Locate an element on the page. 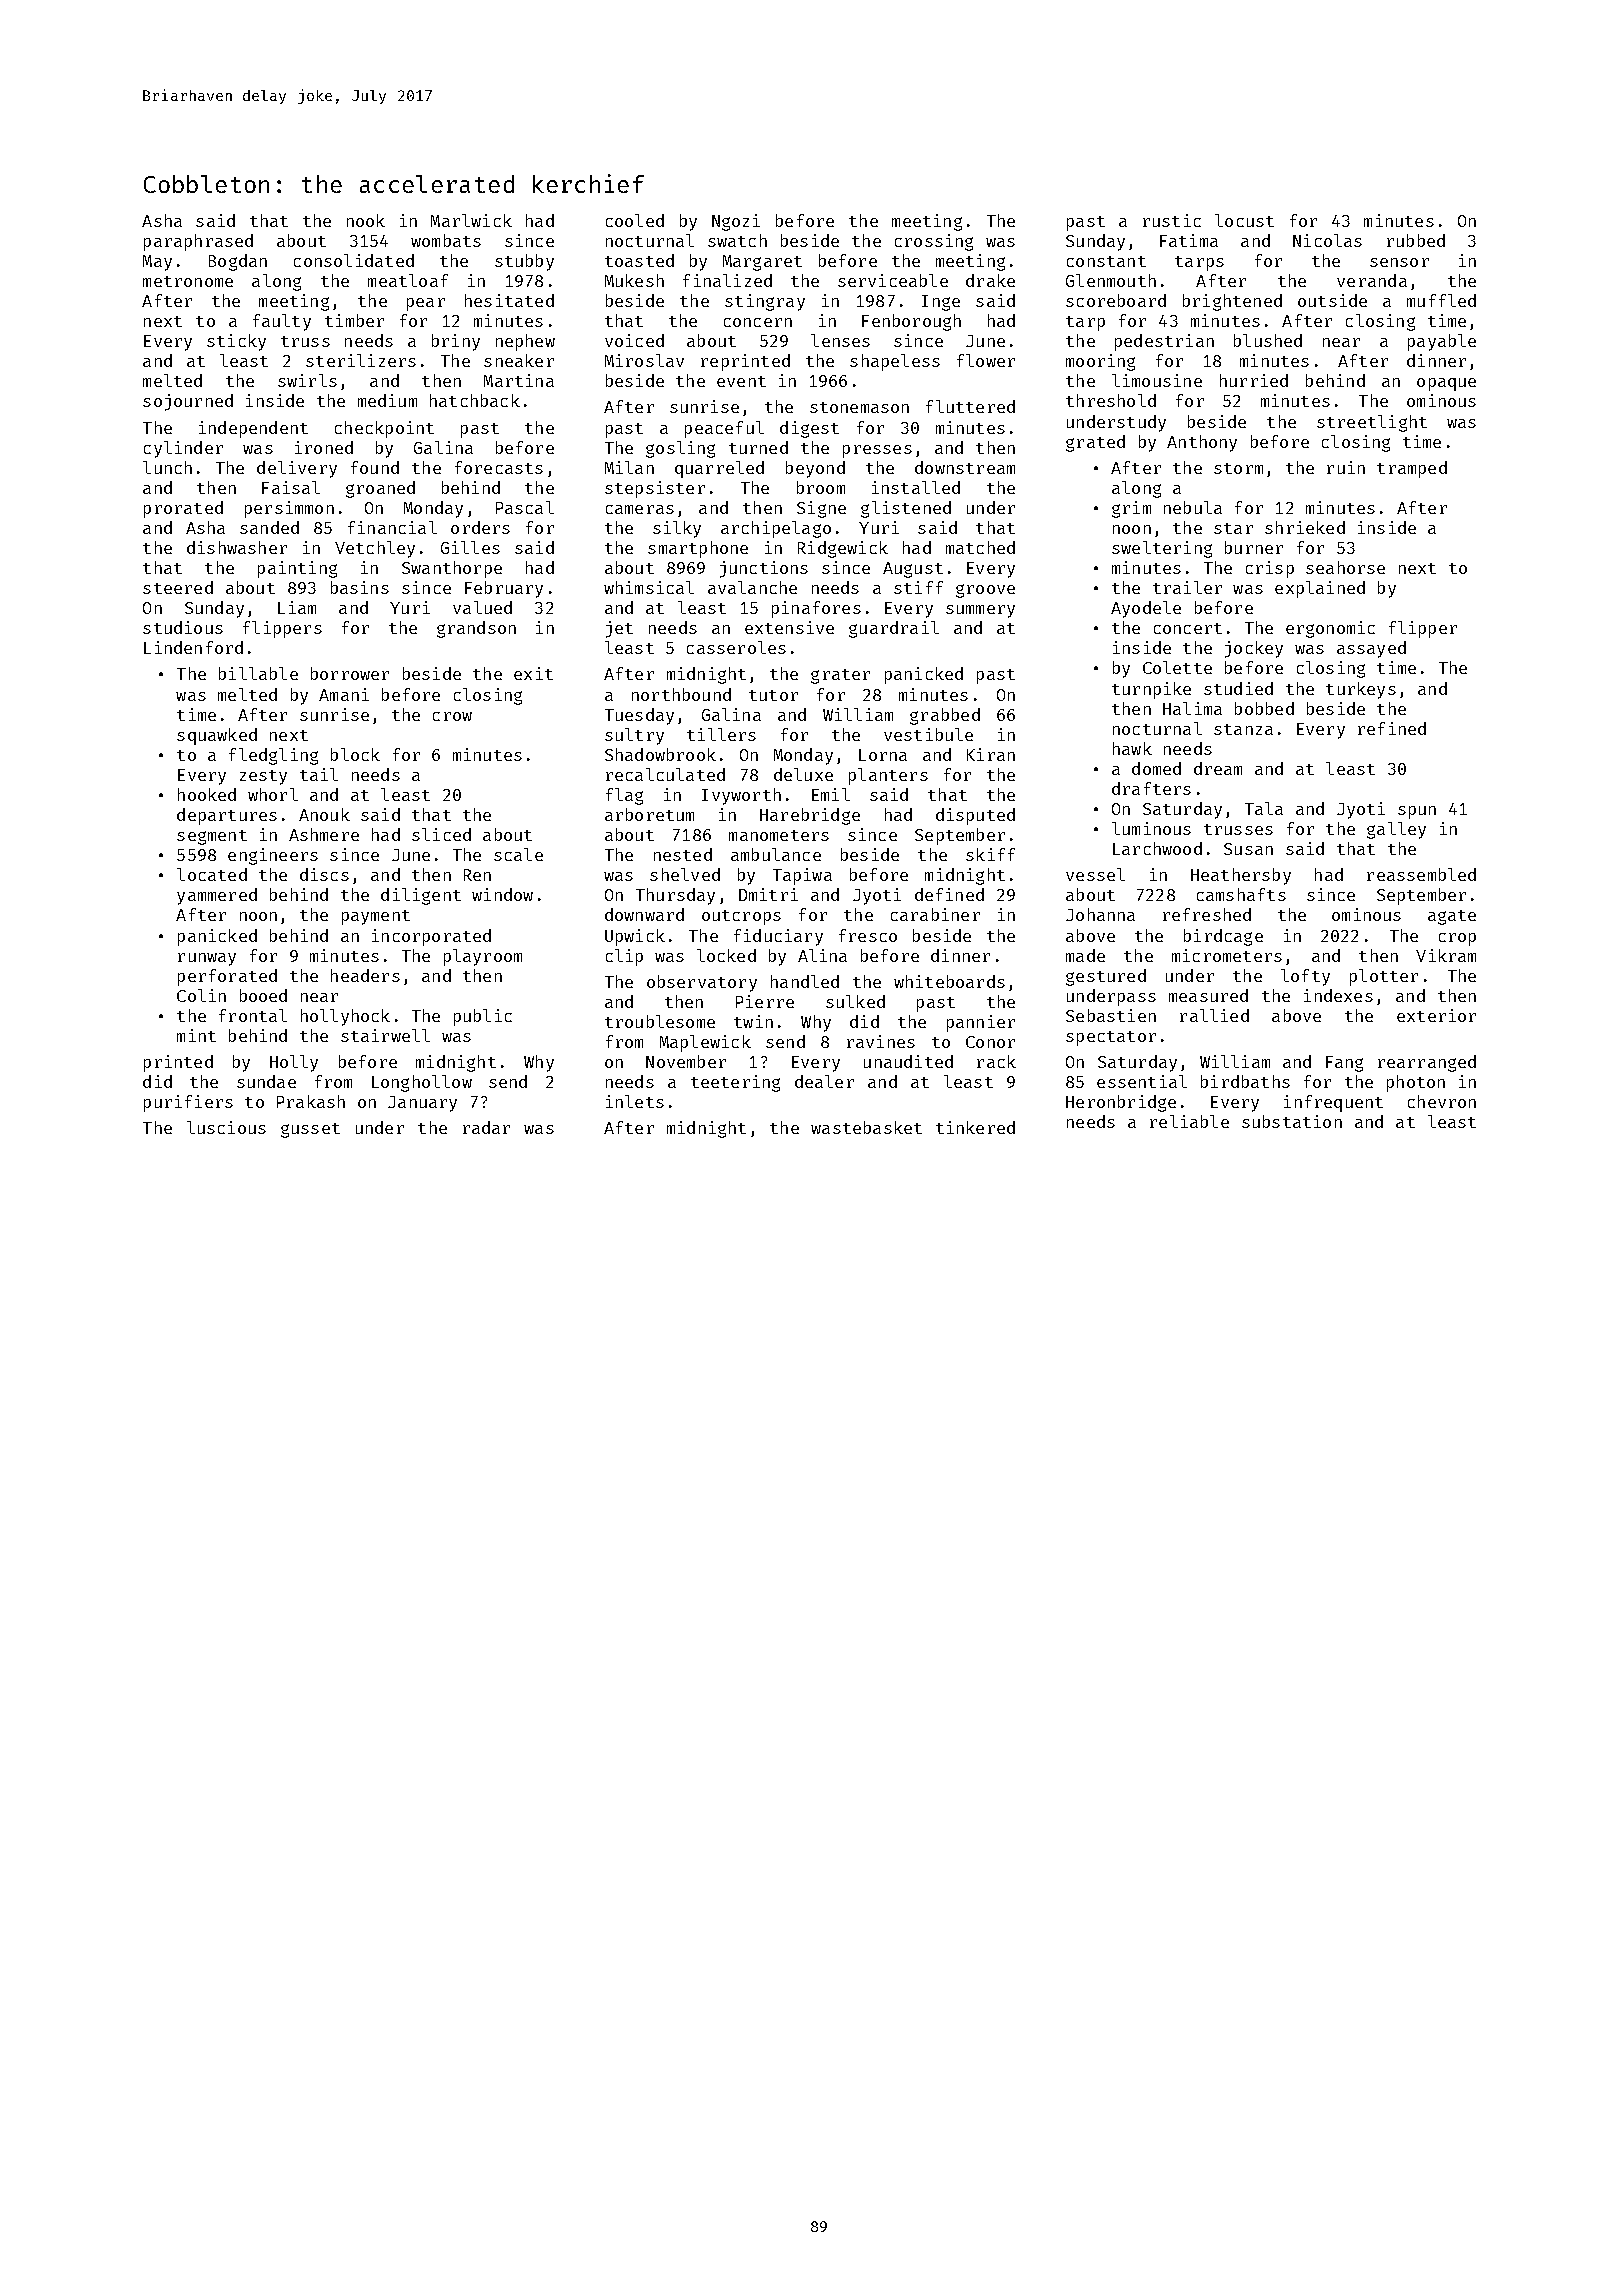  Ivyworth is located at coordinates (741, 796).
